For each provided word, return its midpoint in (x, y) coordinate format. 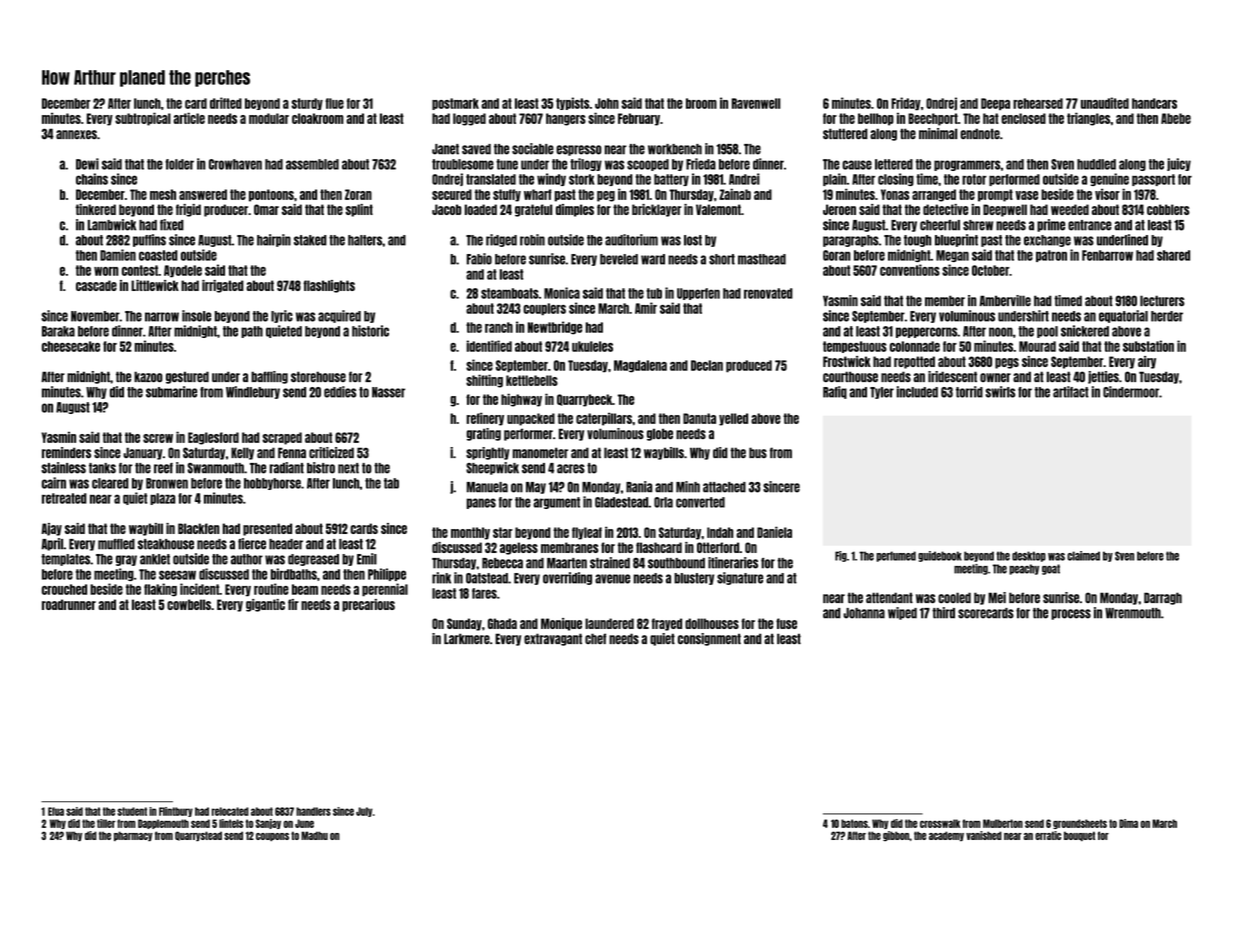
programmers (967, 165)
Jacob (446, 209)
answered (203, 194)
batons (854, 823)
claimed (1083, 556)
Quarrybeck (584, 400)
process (1071, 614)
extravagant (553, 639)
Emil (367, 559)
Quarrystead (198, 836)
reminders (66, 452)
